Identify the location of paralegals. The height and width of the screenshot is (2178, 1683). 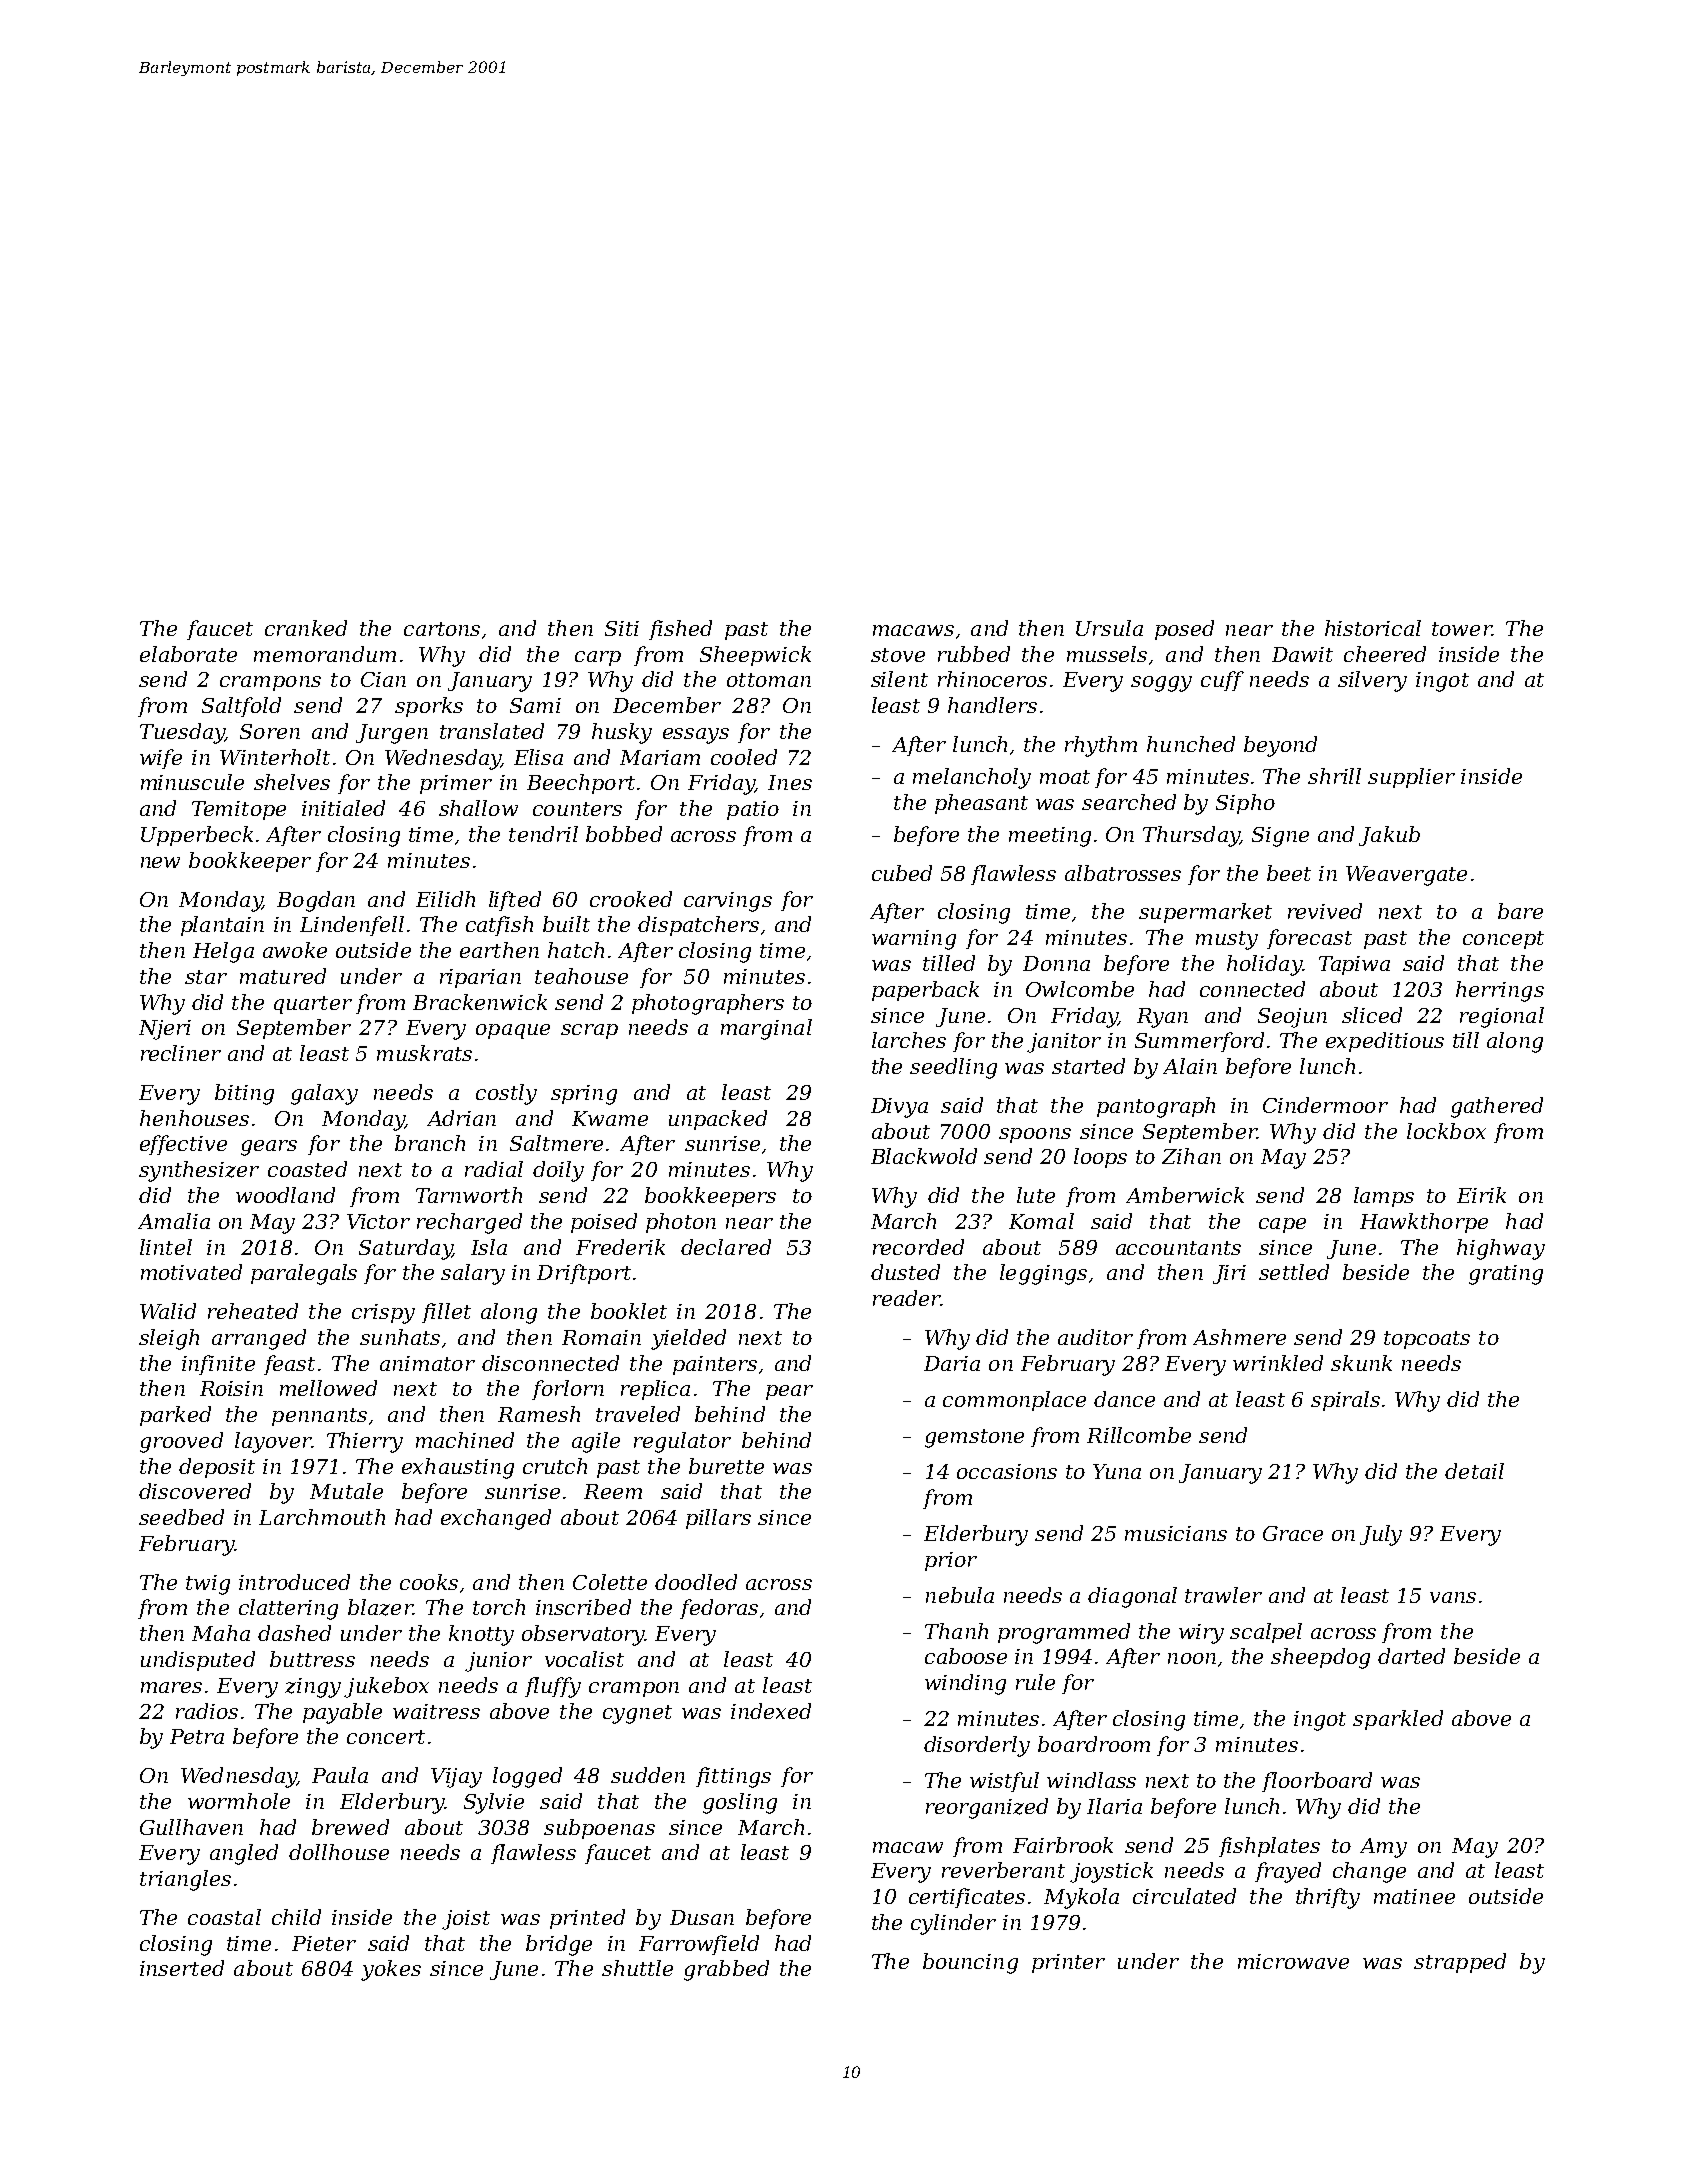
(304, 1274).
